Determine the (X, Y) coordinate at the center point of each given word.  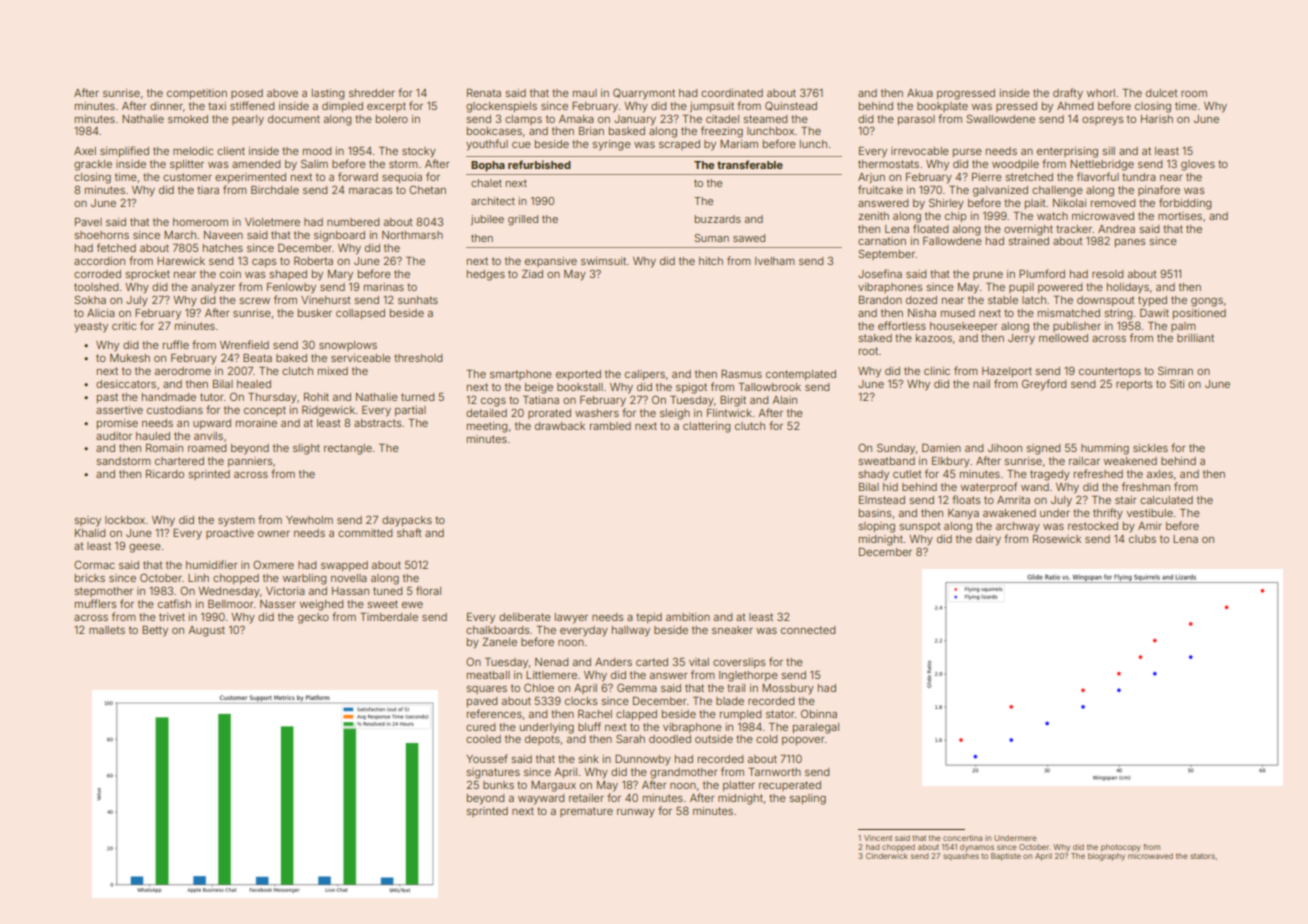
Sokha (90, 299)
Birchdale (275, 190)
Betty (155, 631)
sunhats (418, 300)
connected (808, 630)
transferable (750, 164)
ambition (688, 617)
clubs (1142, 539)
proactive (230, 534)
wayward (541, 799)
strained (1029, 241)
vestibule (1150, 513)
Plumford (1042, 273)
